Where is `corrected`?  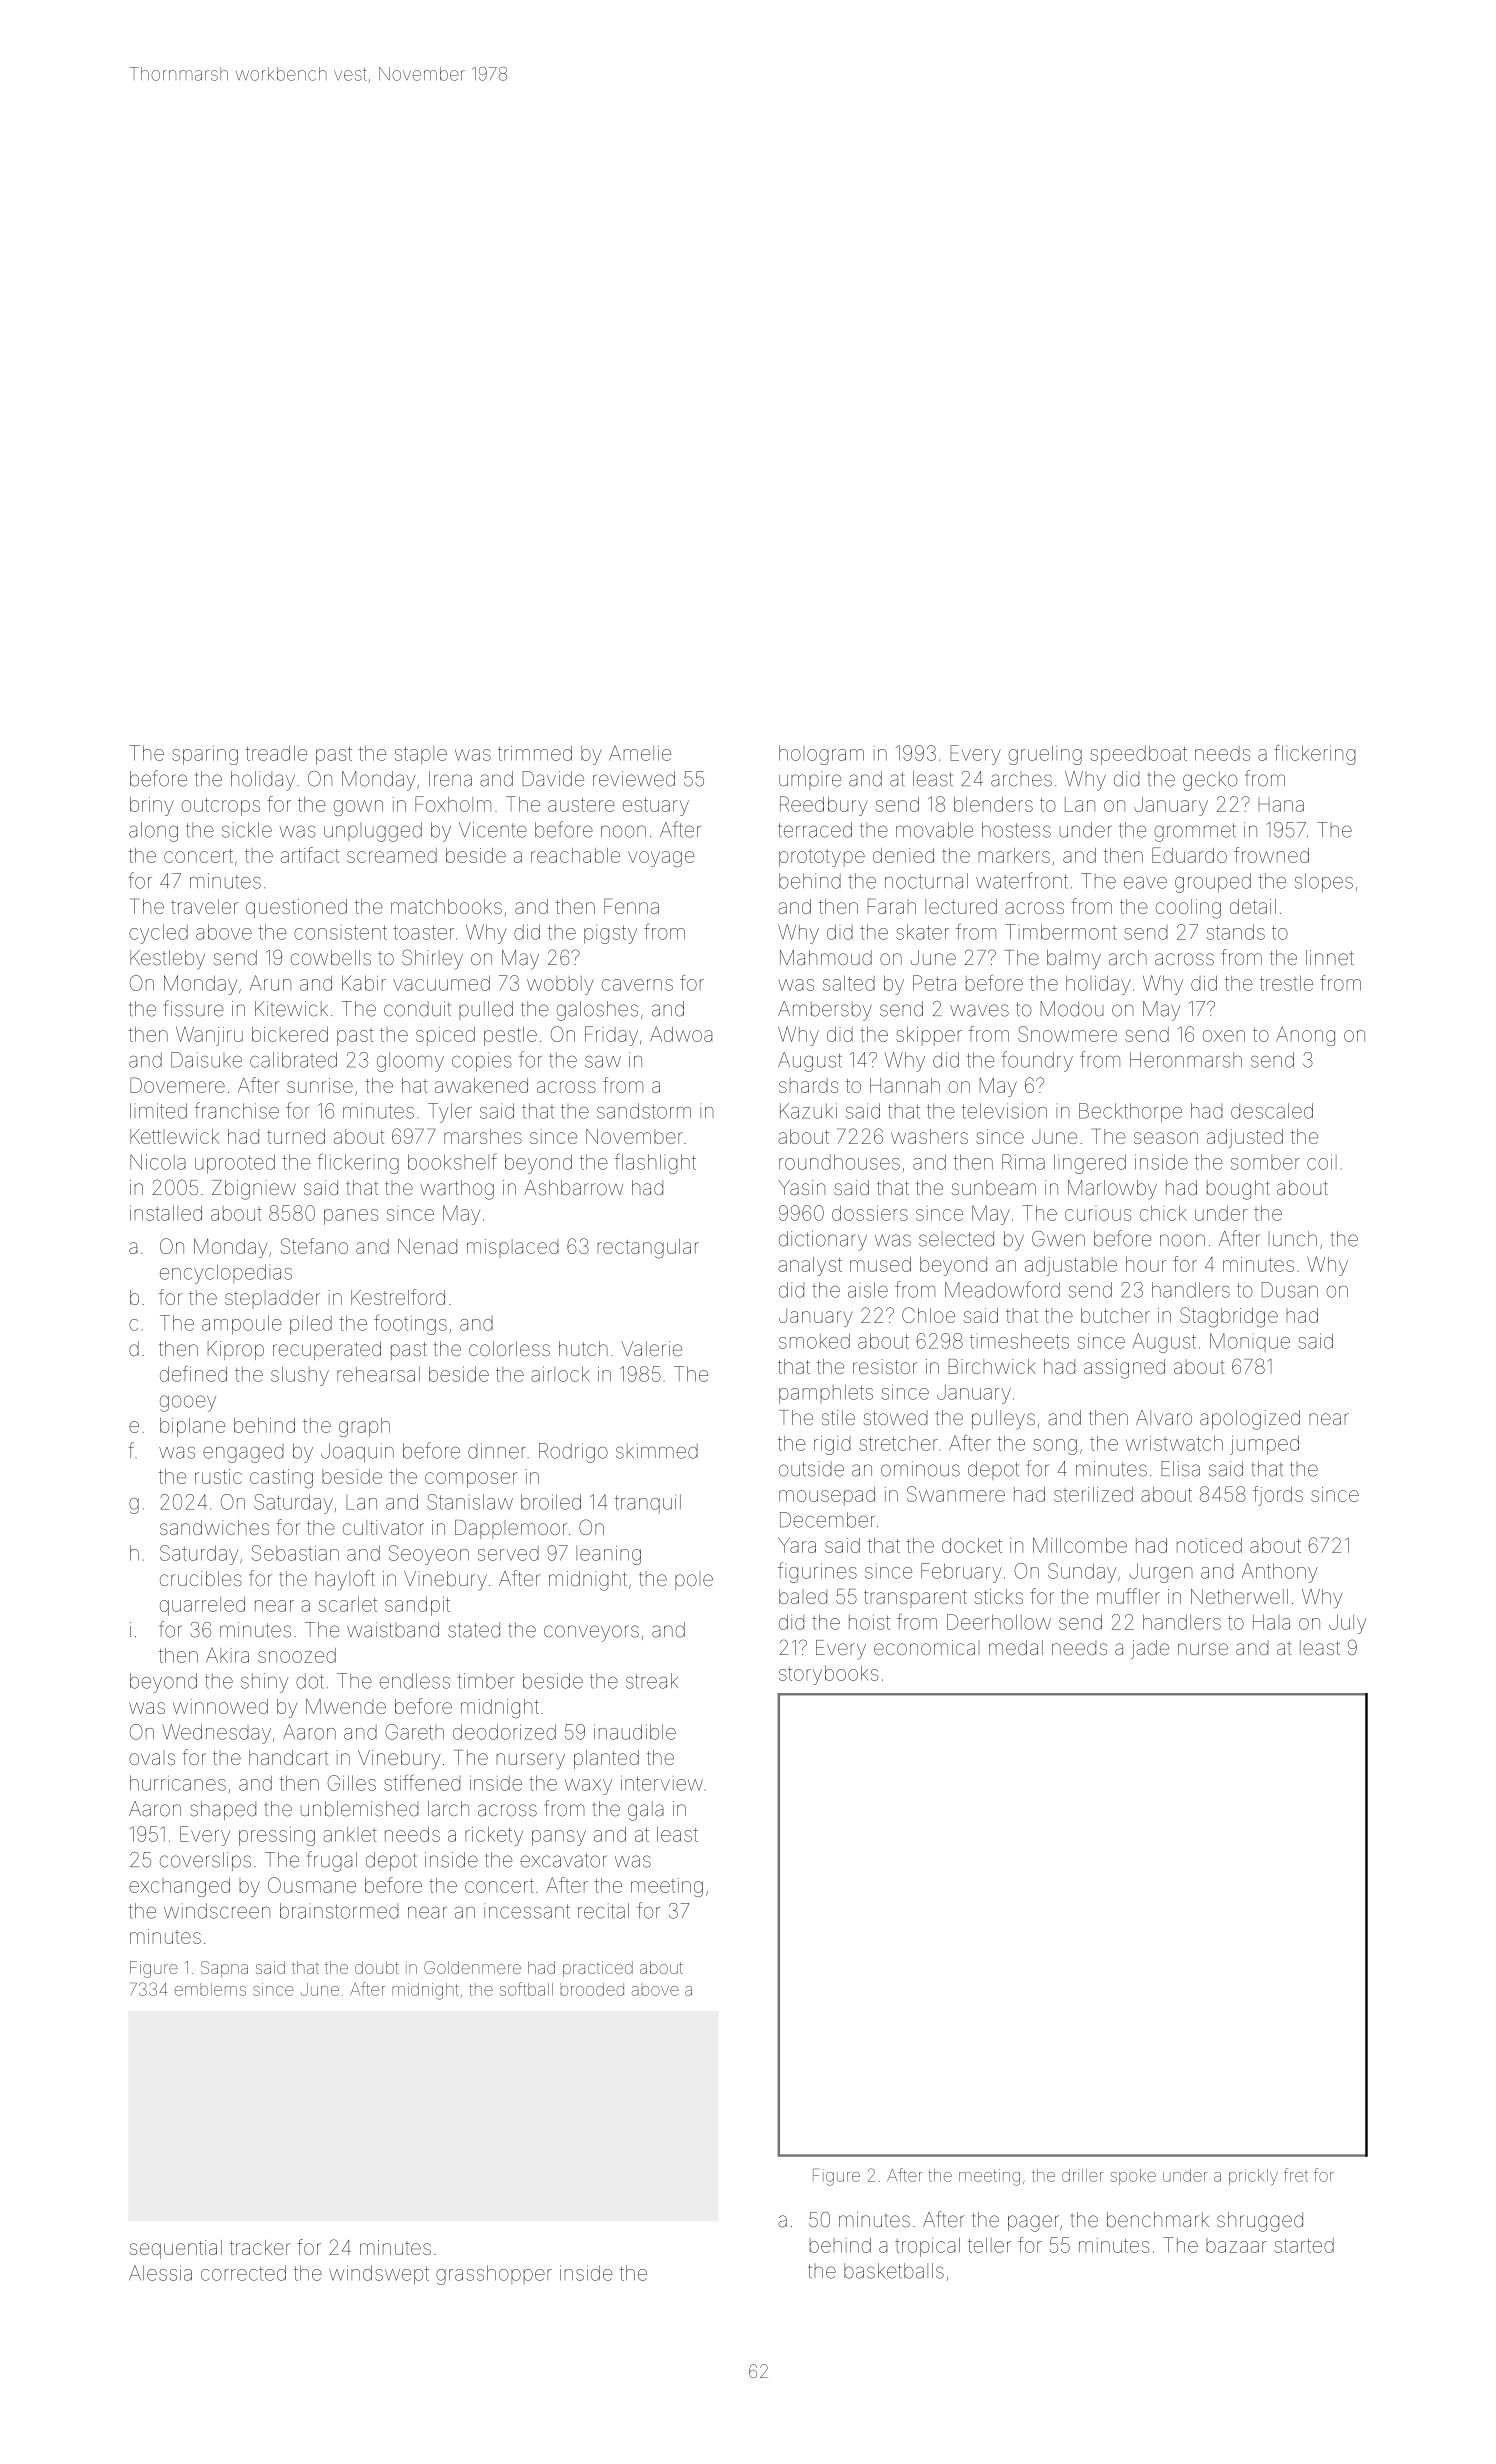 corrected is located at coordinates (243, 2273).
